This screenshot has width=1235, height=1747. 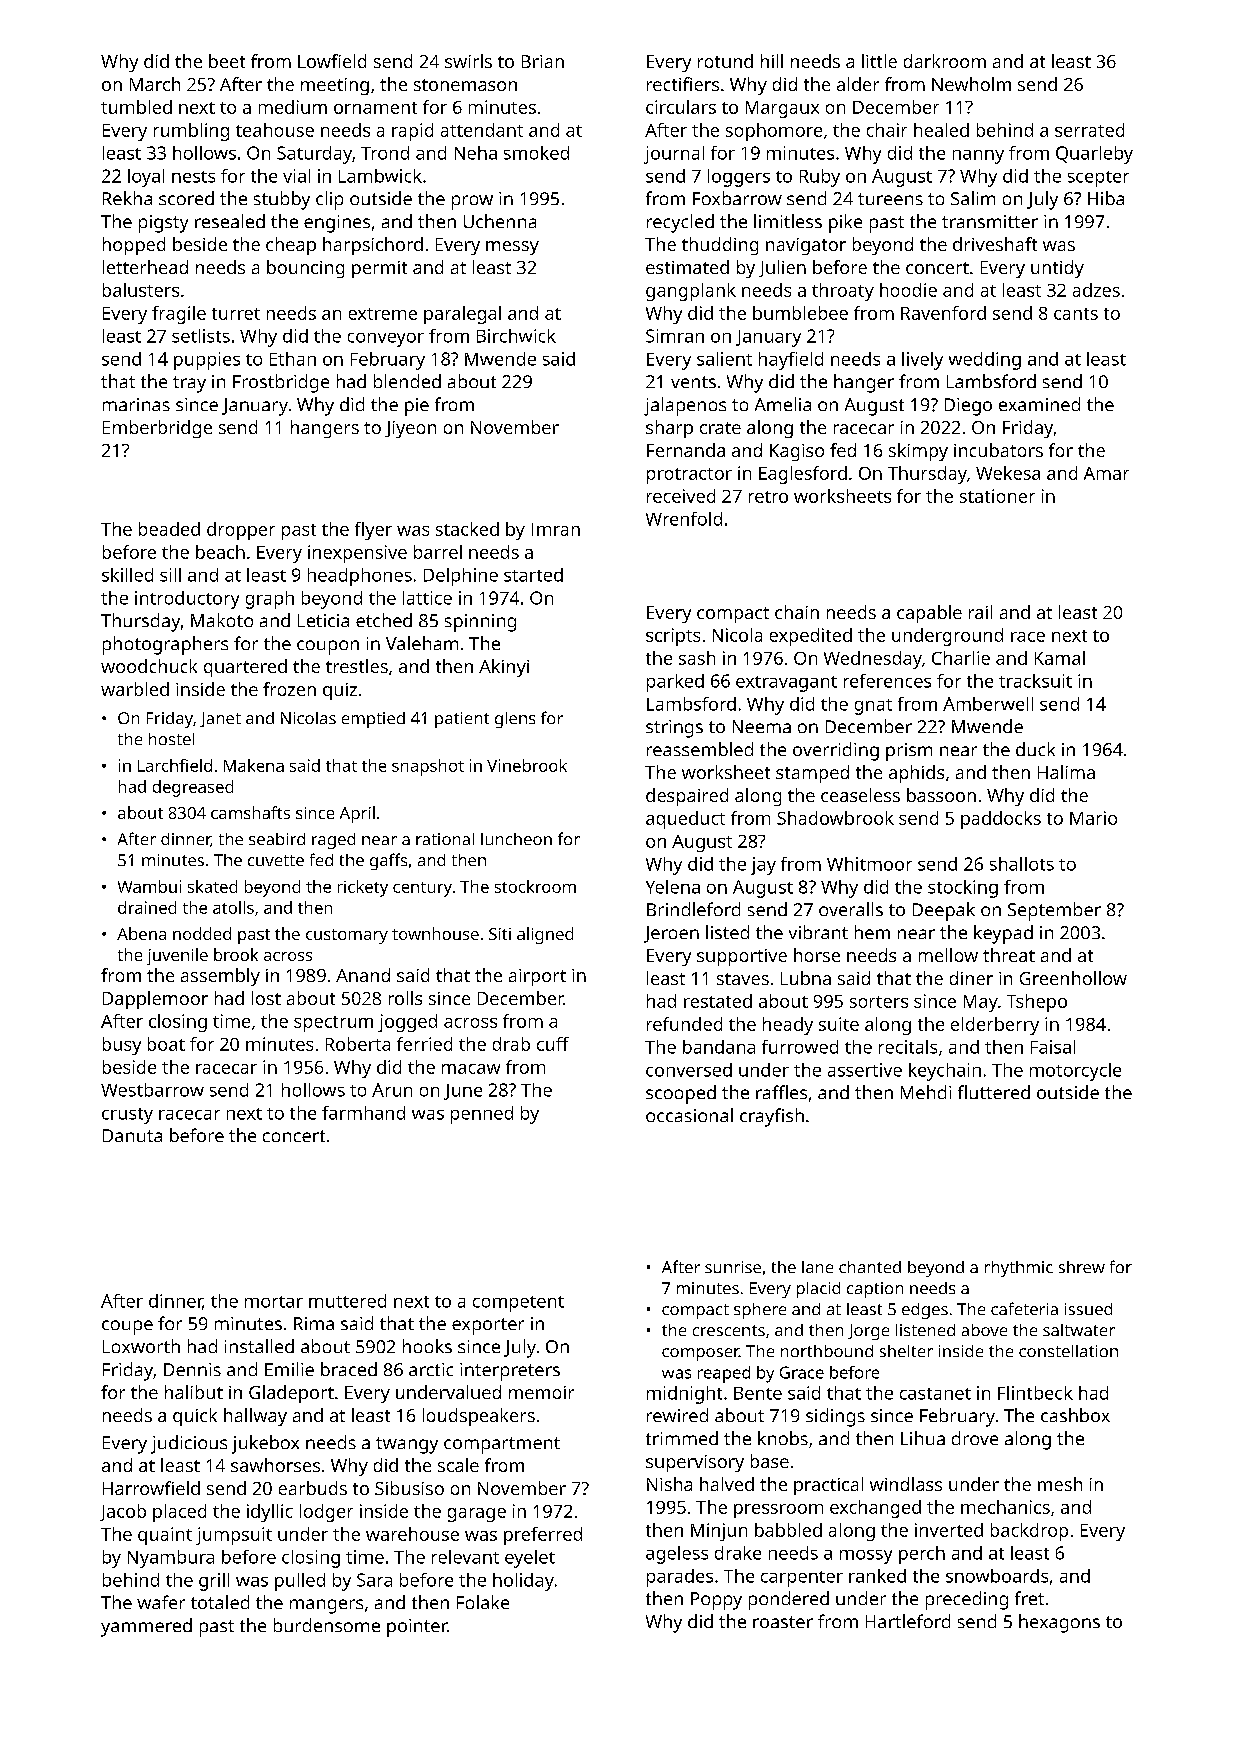 I want to click on smoked, so click(x=536, y=153).
